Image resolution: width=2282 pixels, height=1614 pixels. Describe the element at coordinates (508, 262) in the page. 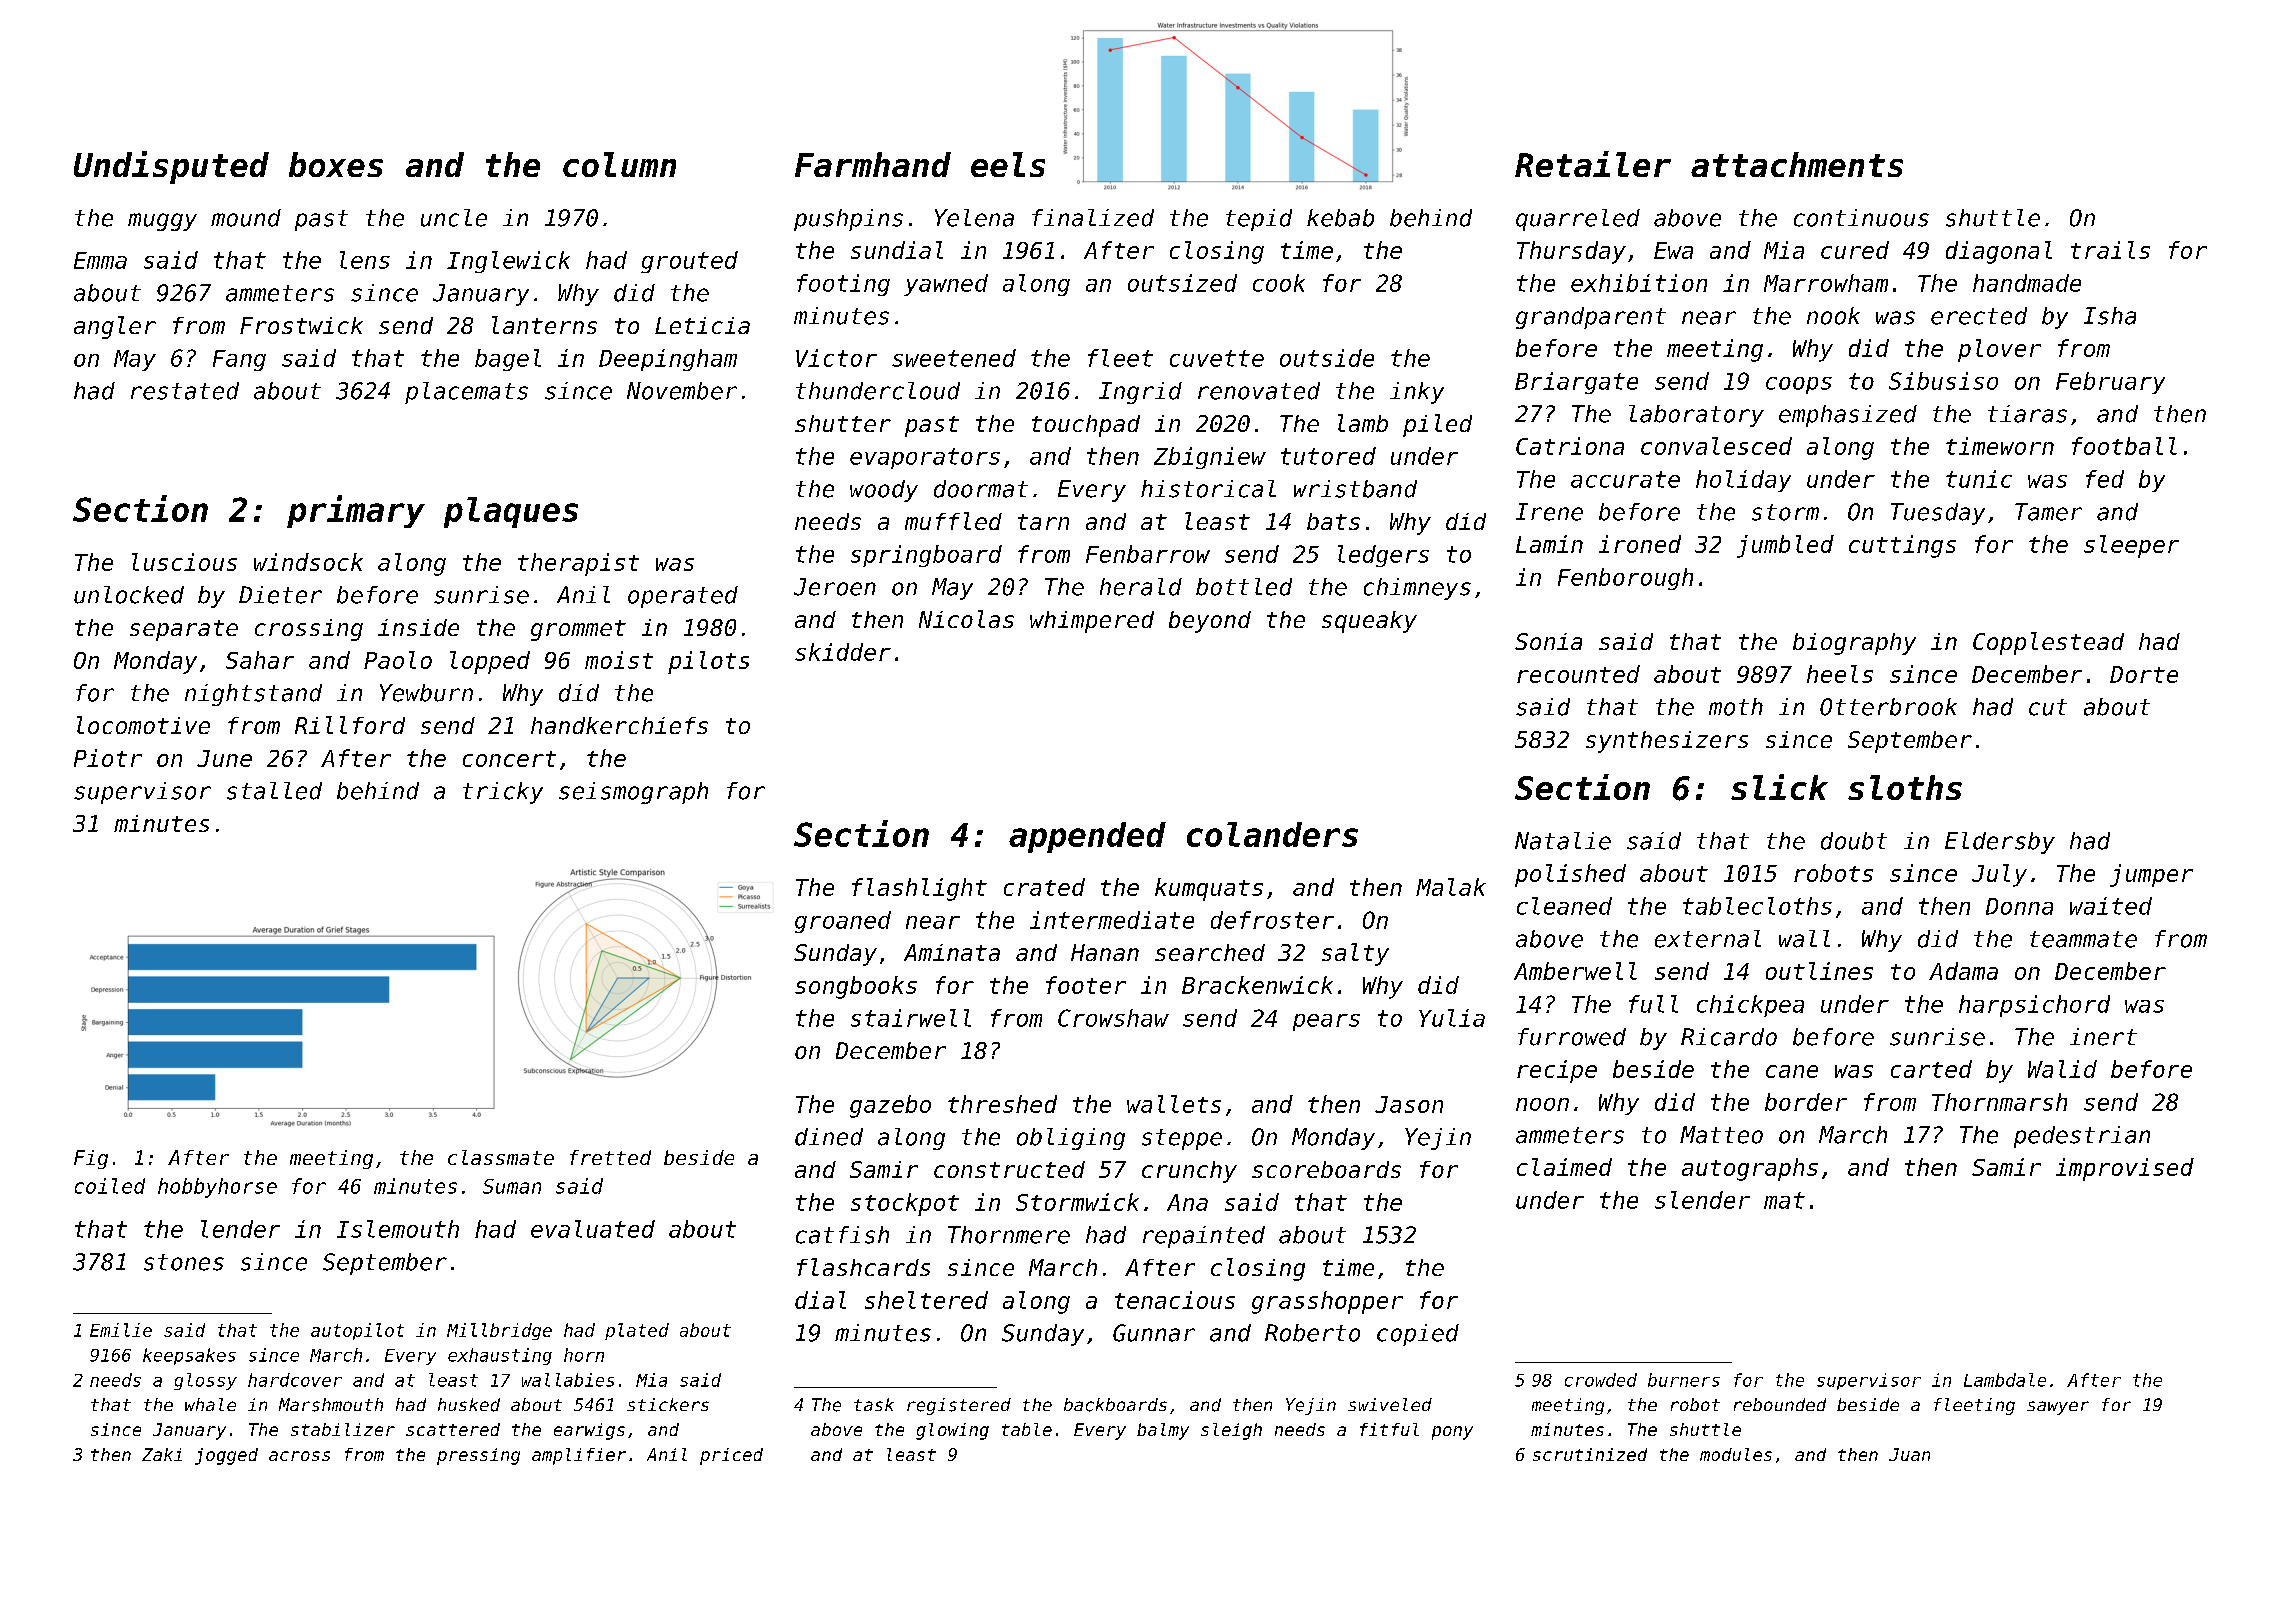

I see `Inglewick` at that location.
